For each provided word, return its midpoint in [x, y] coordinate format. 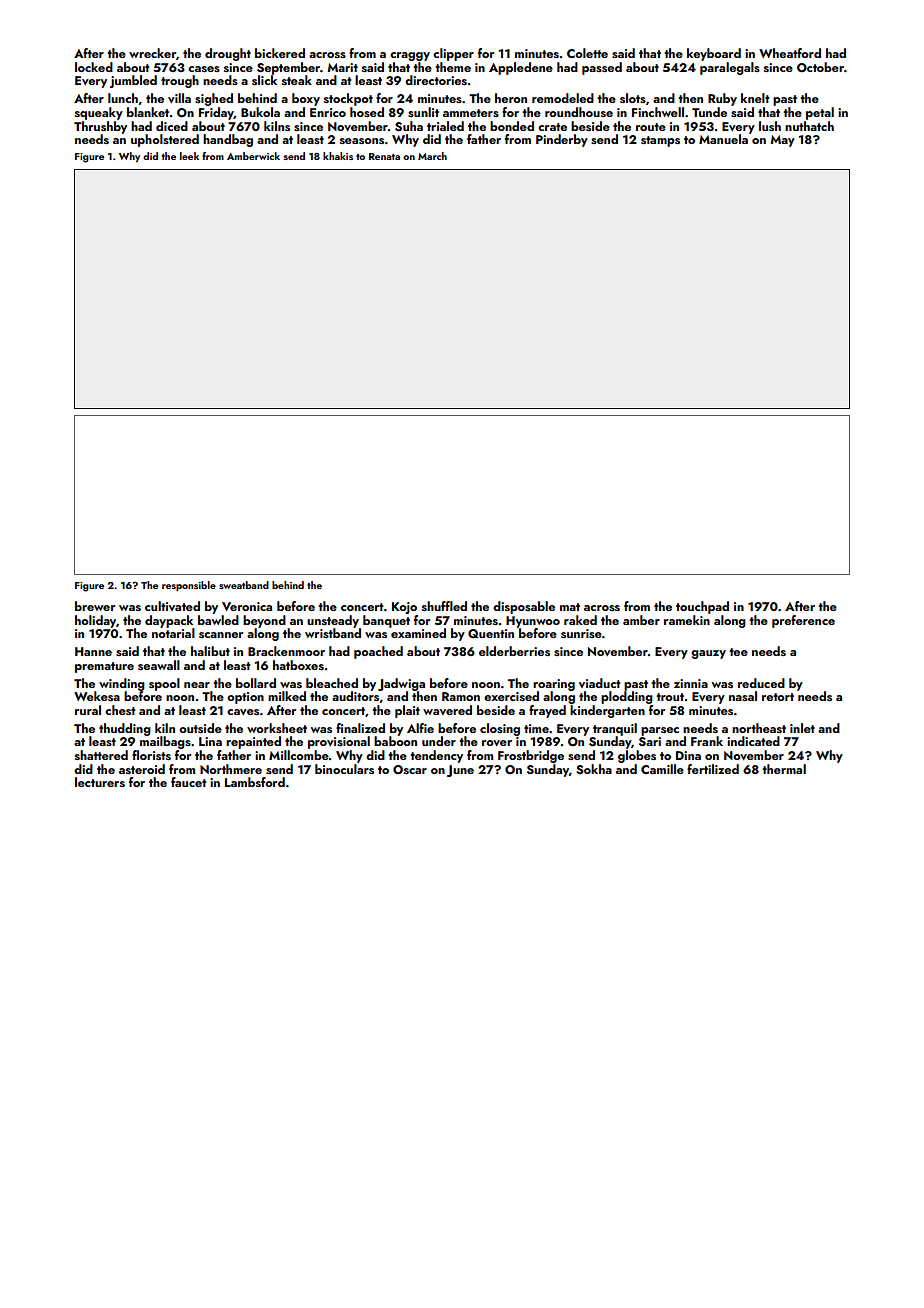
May [782, 141]
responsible [189, 586]
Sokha [594, 769]
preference [803, 621]
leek [189, 156]
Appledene [521, 68]
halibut [210, 651]
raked [580, 620]
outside [200, 728]
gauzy [708, 654]
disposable [524, 607]
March [432, 156]
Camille [662, 769]
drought [228, 54]
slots [633, 98]
